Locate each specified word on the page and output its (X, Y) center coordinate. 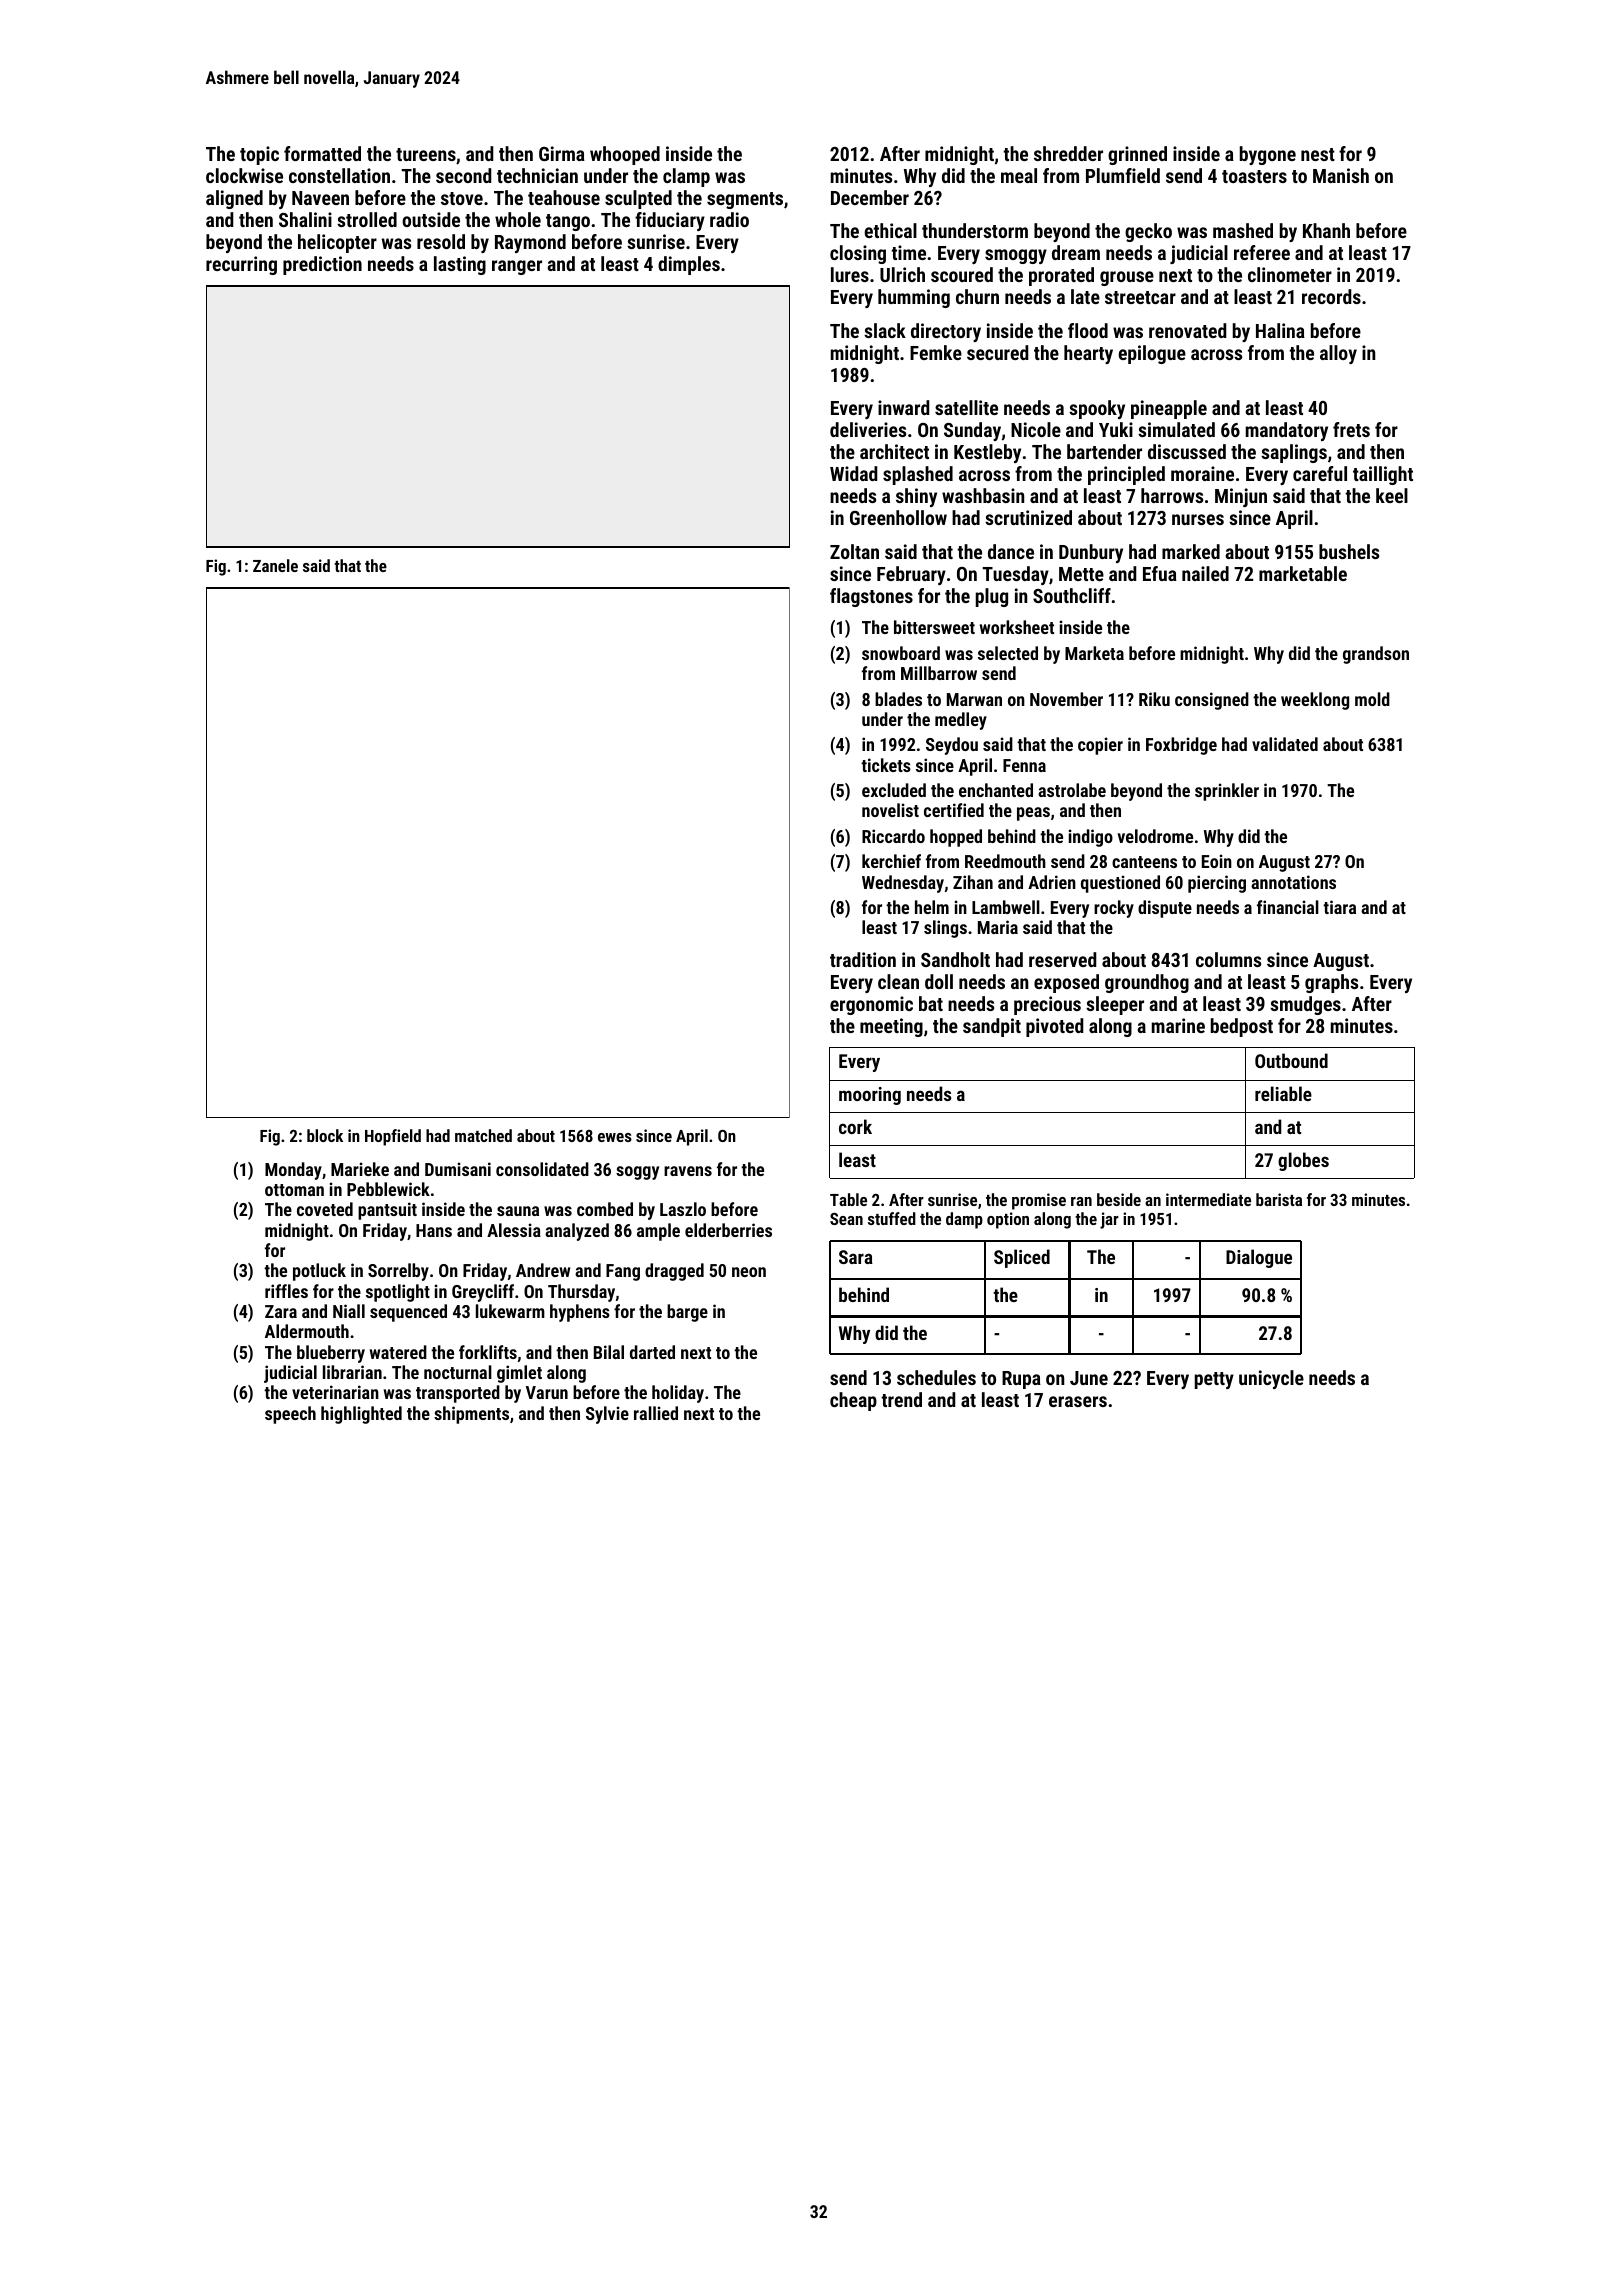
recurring (241, 265)
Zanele (275, 565)
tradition (863, 959)
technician (537, 175)
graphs (1331, 983)
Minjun (1241, 497)
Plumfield (1123, 175)
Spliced (1022, 1258)
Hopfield (393, 1137)
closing (858, 254)
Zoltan (854, 551)
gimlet (519, 1374)
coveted (325, 1209)
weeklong (1315, 701)
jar (1109, 1220)
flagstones (871, 597)
